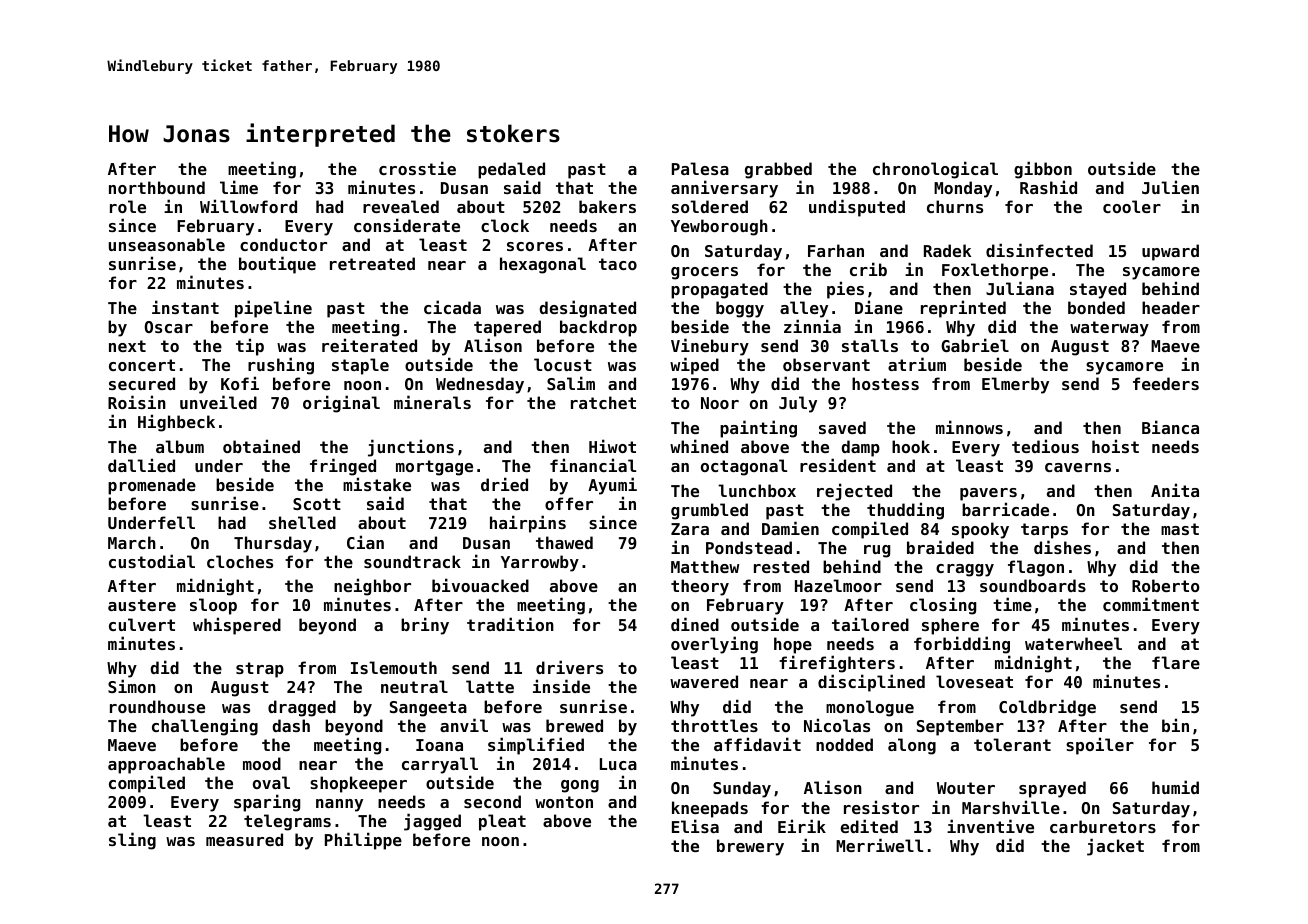  Describe the element at coordinates (750, 847) in the screenshot. I see `brewery` at that location.
